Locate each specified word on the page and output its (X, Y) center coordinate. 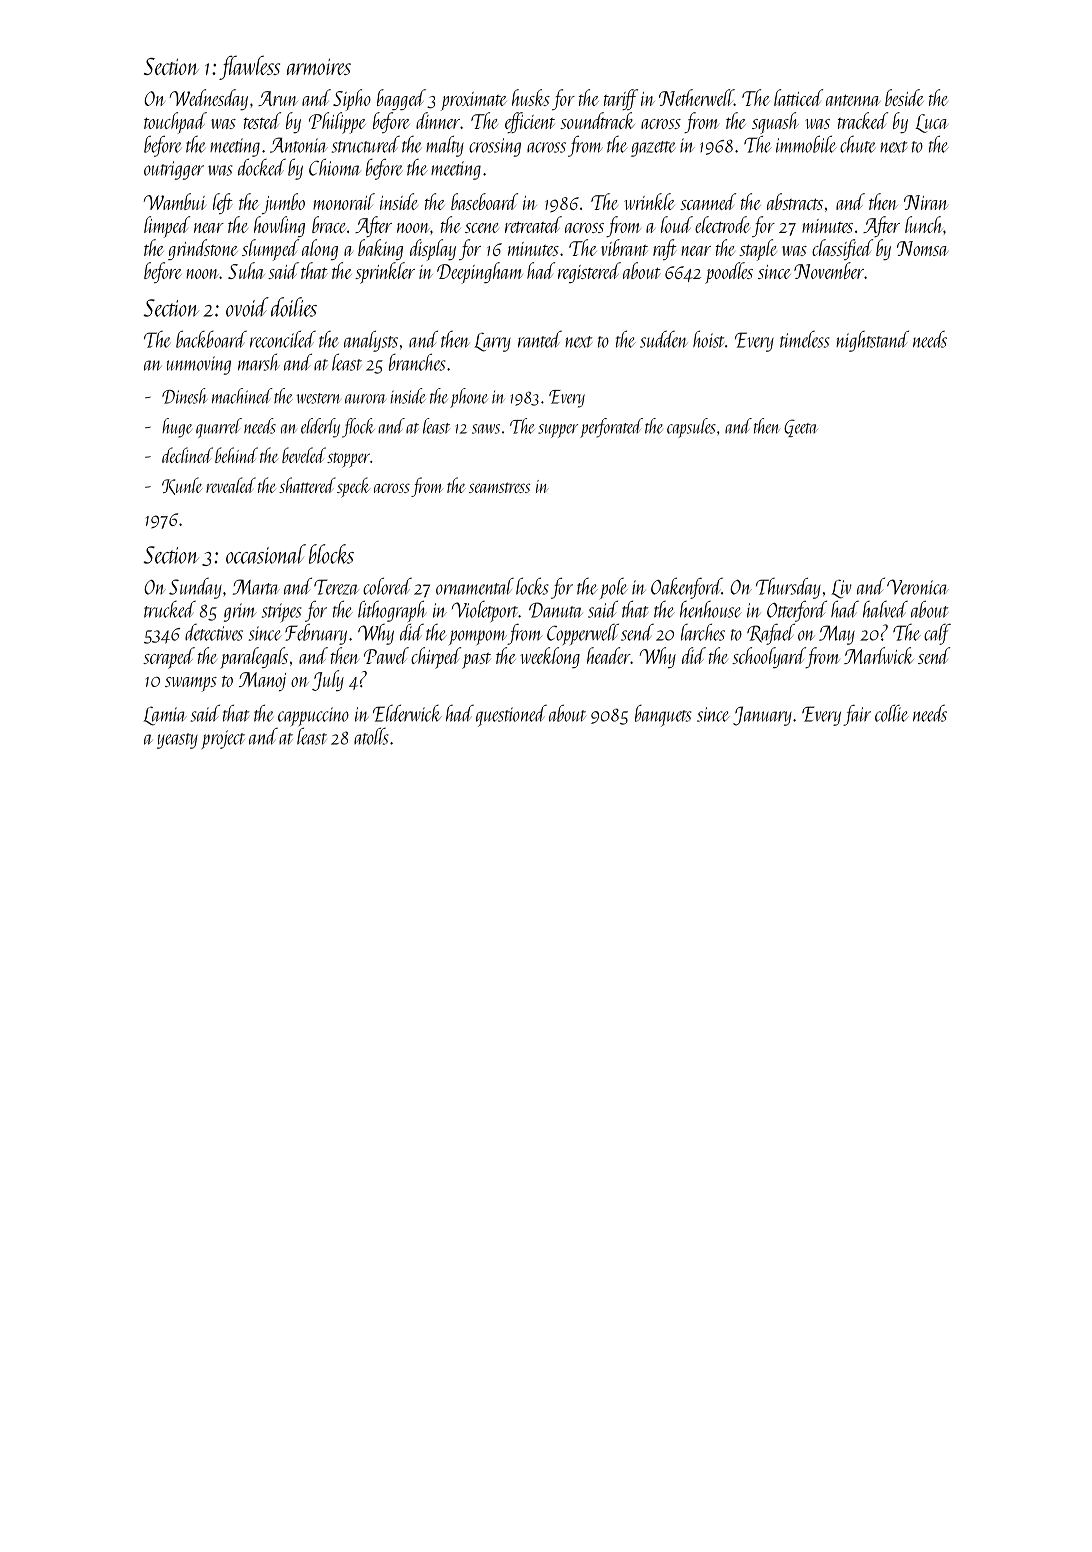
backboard (211, 339)
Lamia (165, 716)
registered (589, 272)
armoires (319, 66)
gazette (653, 149)
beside (904, 97)
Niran (926, 202)
